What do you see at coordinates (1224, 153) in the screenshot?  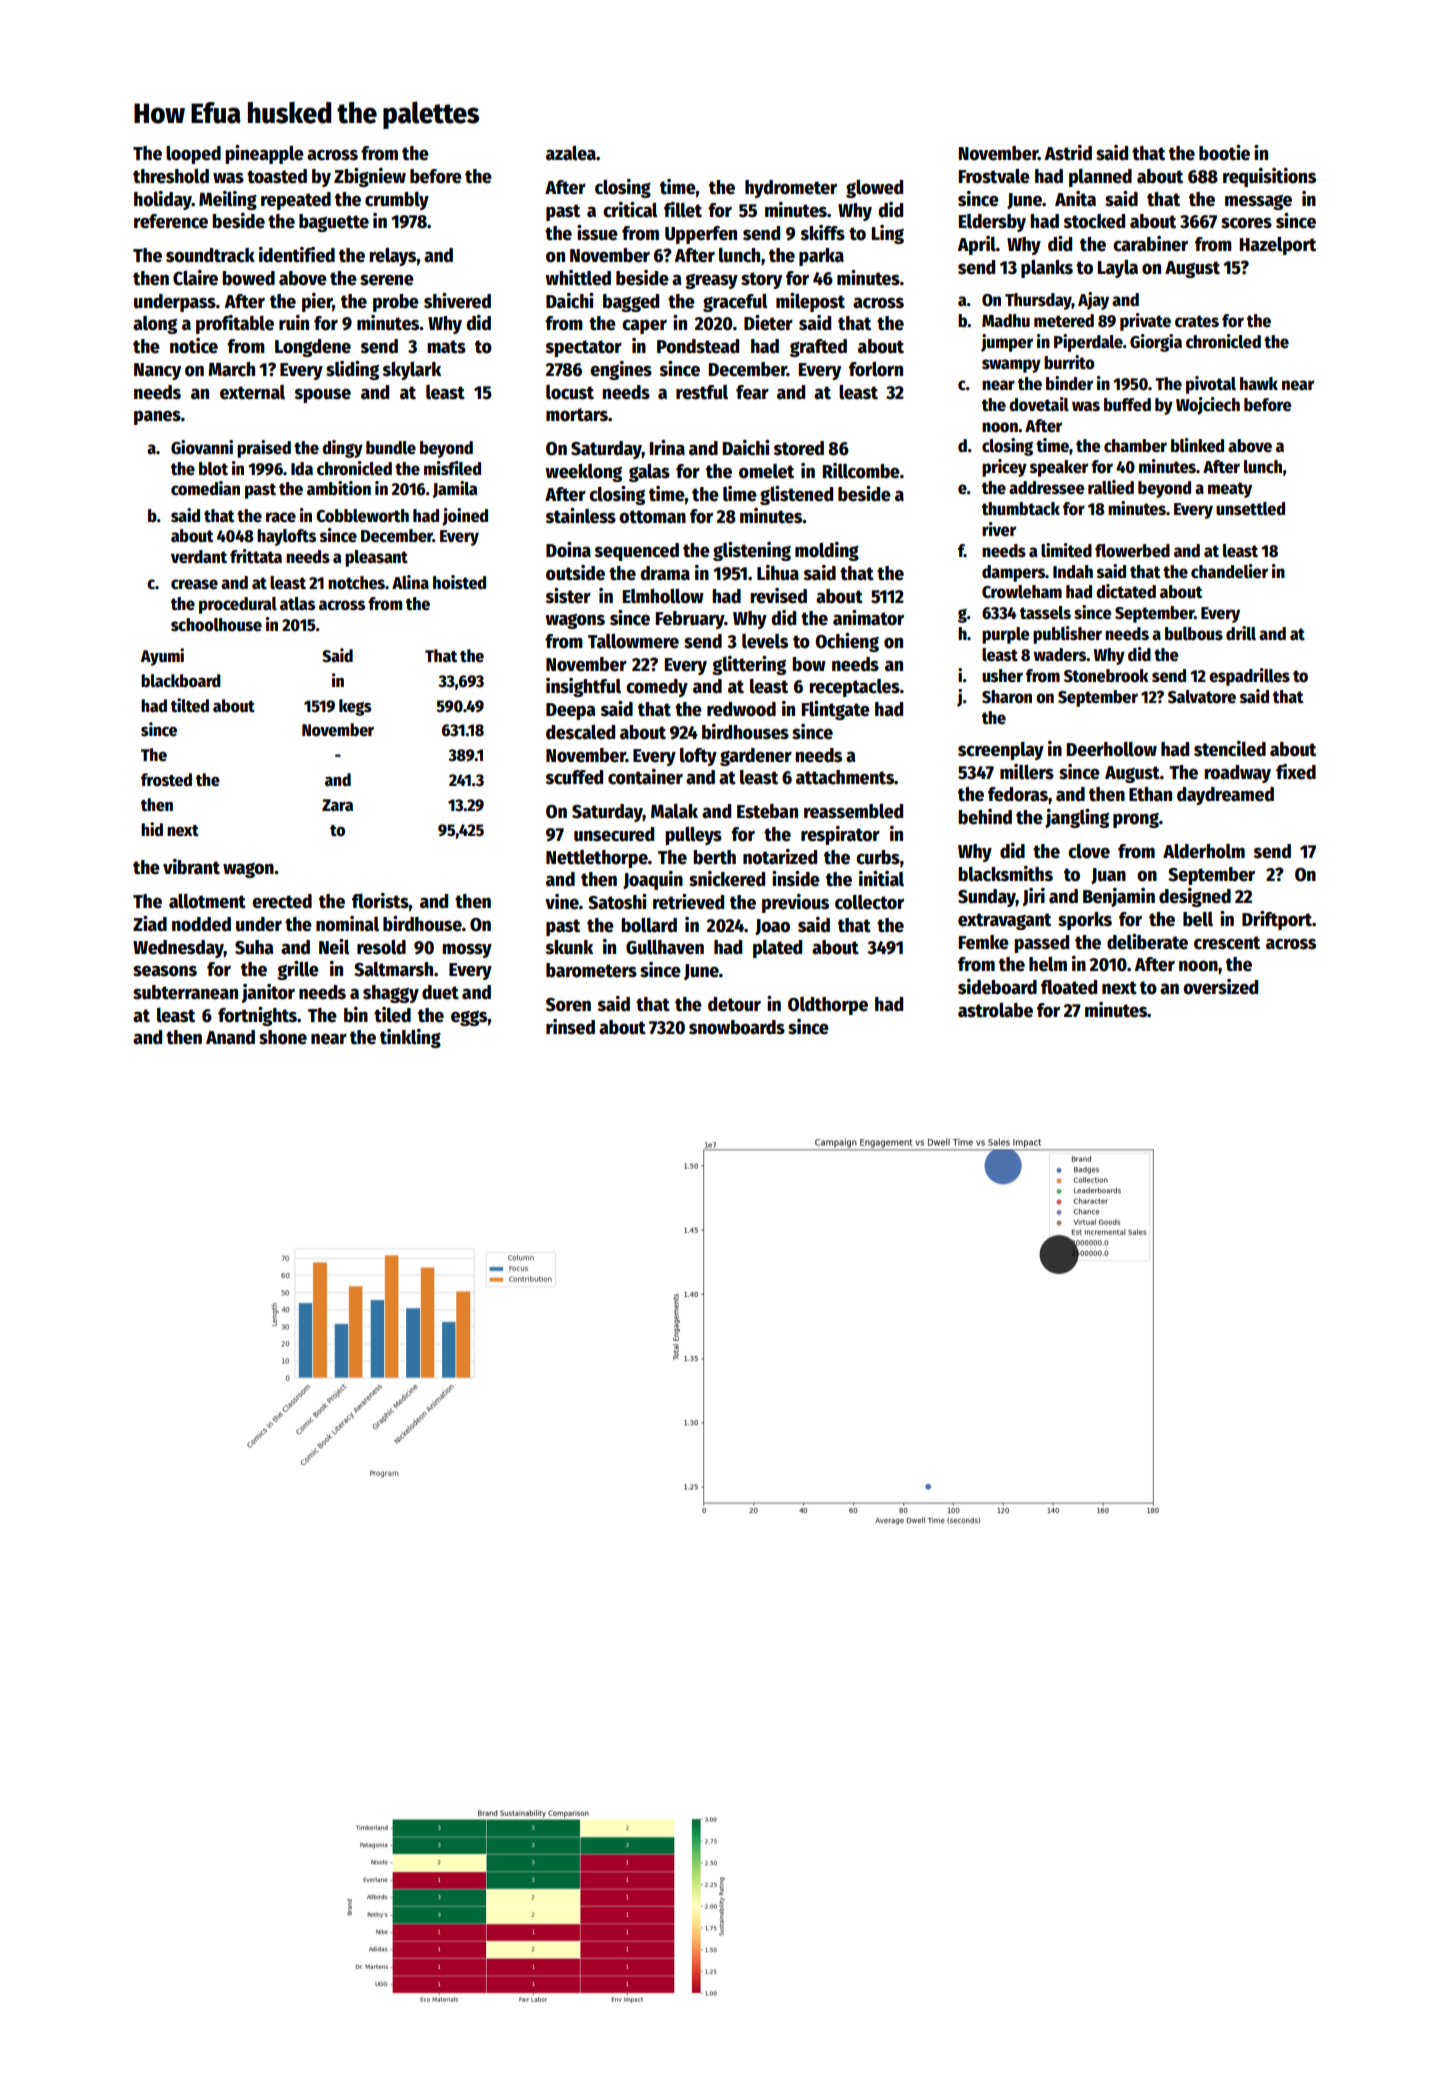 I see `bootie` at bounding box center [1224, 153].
